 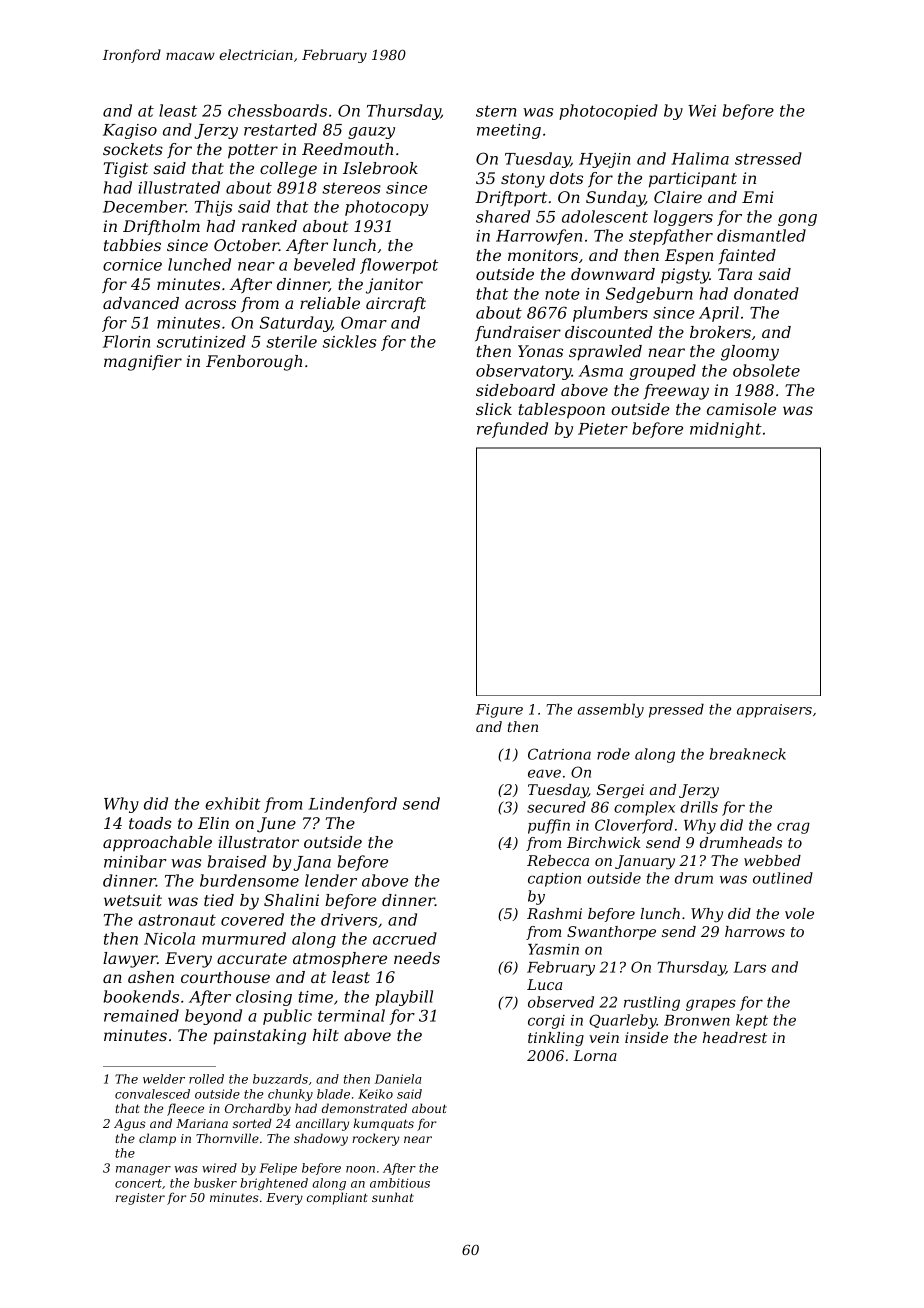 What do you see at coordinates (608, 112) in the screenshot?
I see `photocopied` at bounding box center [608, 112].
